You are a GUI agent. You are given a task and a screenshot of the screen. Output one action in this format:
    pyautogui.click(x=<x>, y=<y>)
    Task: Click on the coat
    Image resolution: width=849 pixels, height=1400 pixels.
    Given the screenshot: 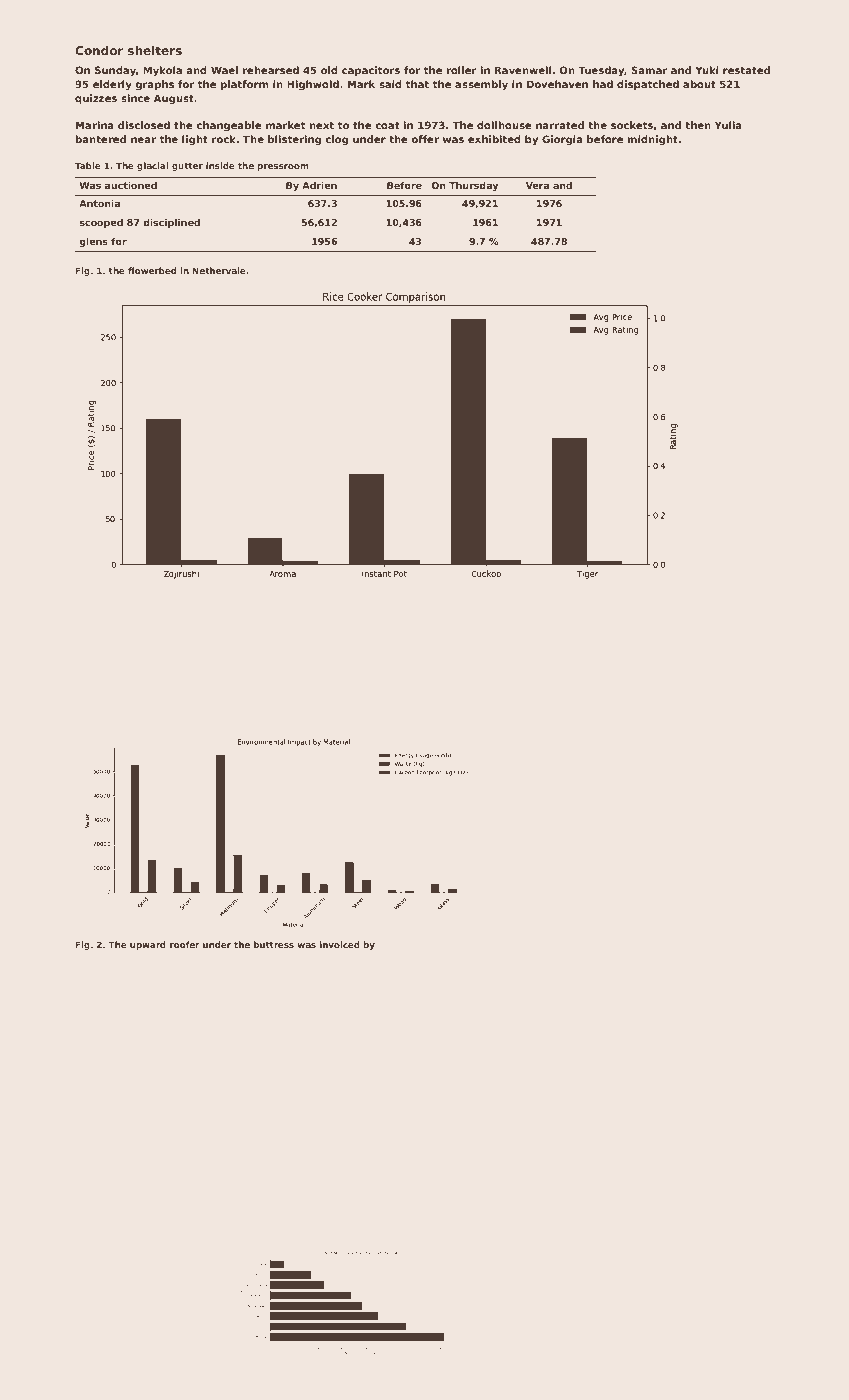 What is the action you would take?
    pyautogui.click(x=387, y=125)
